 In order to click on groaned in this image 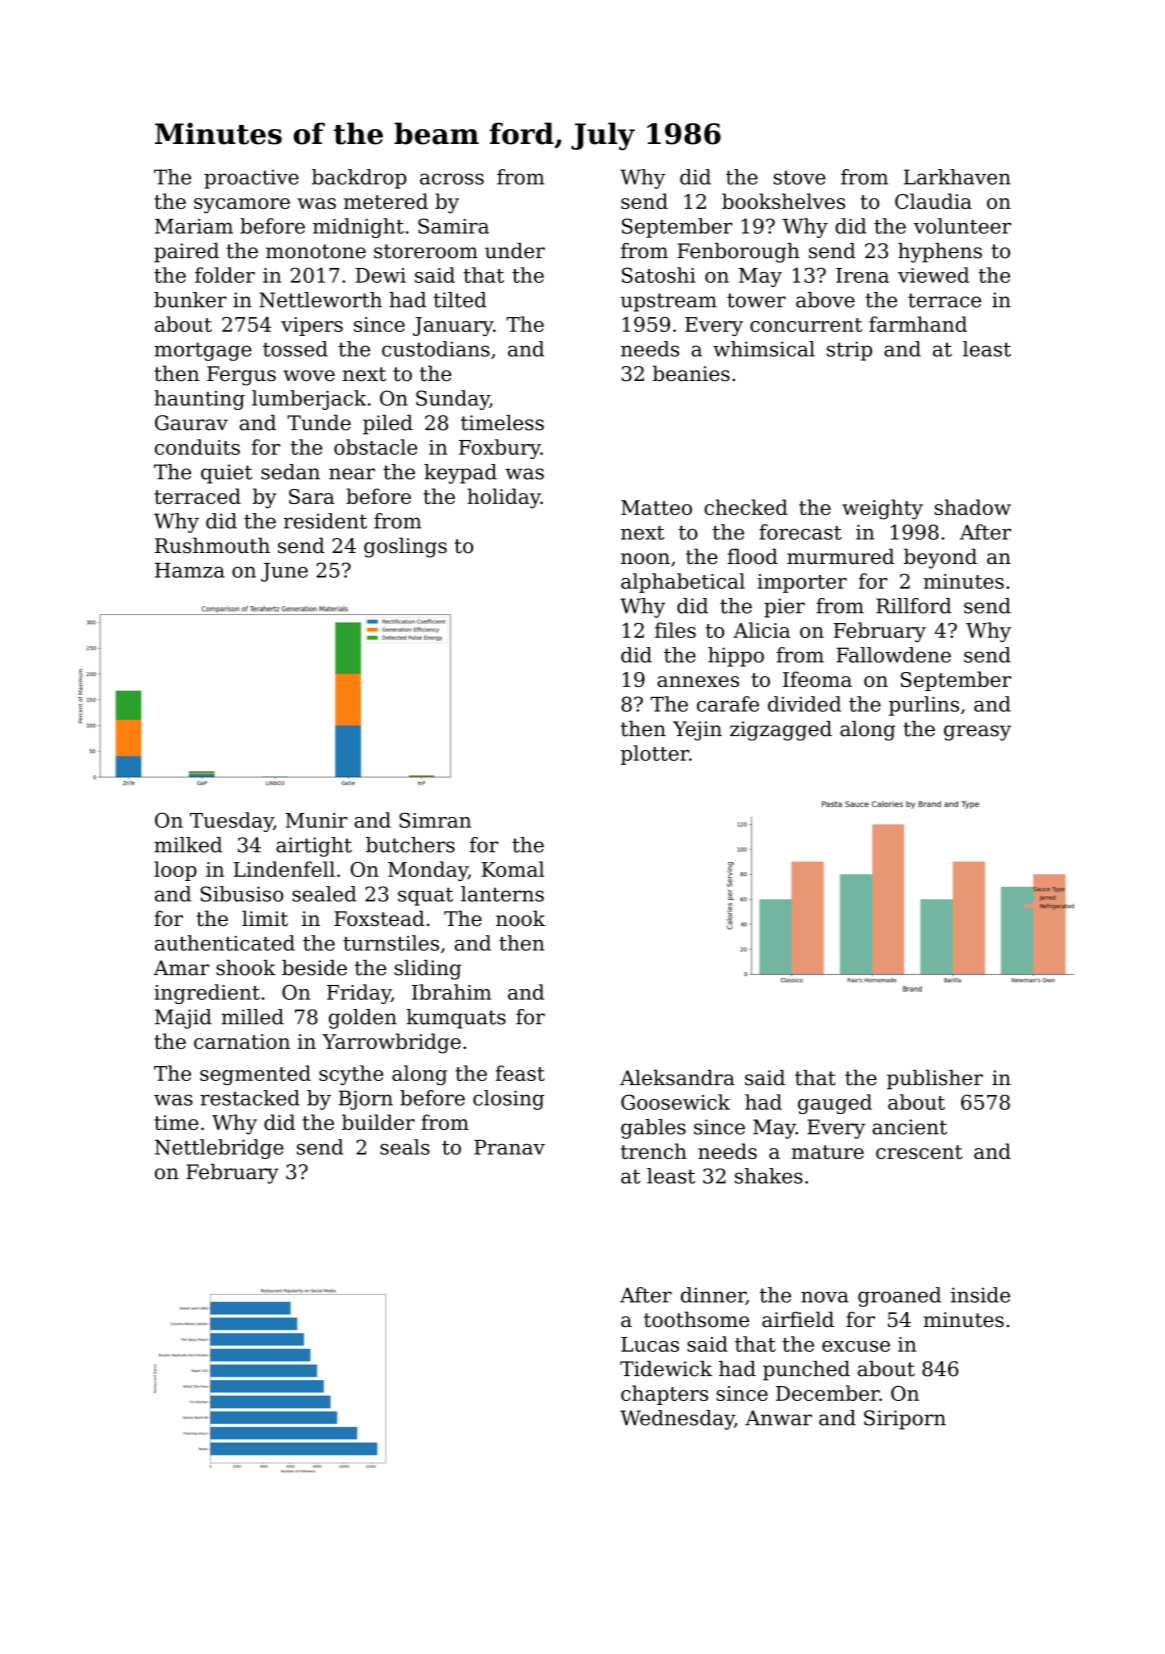, I will do `click(899, 1297)`.
